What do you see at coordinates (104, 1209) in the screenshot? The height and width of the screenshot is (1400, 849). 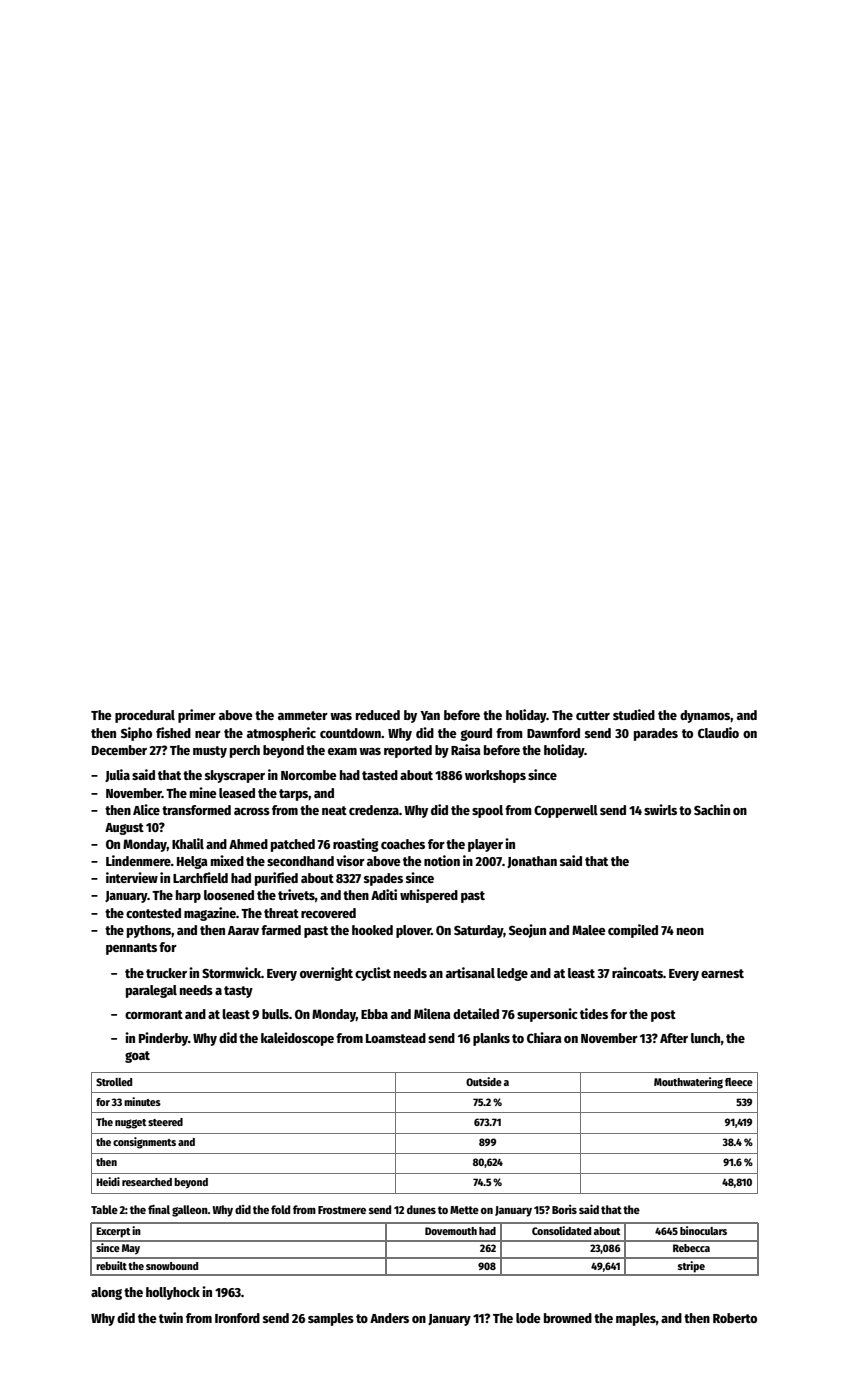 I see `Table` at bounding box center [104, 1209].
